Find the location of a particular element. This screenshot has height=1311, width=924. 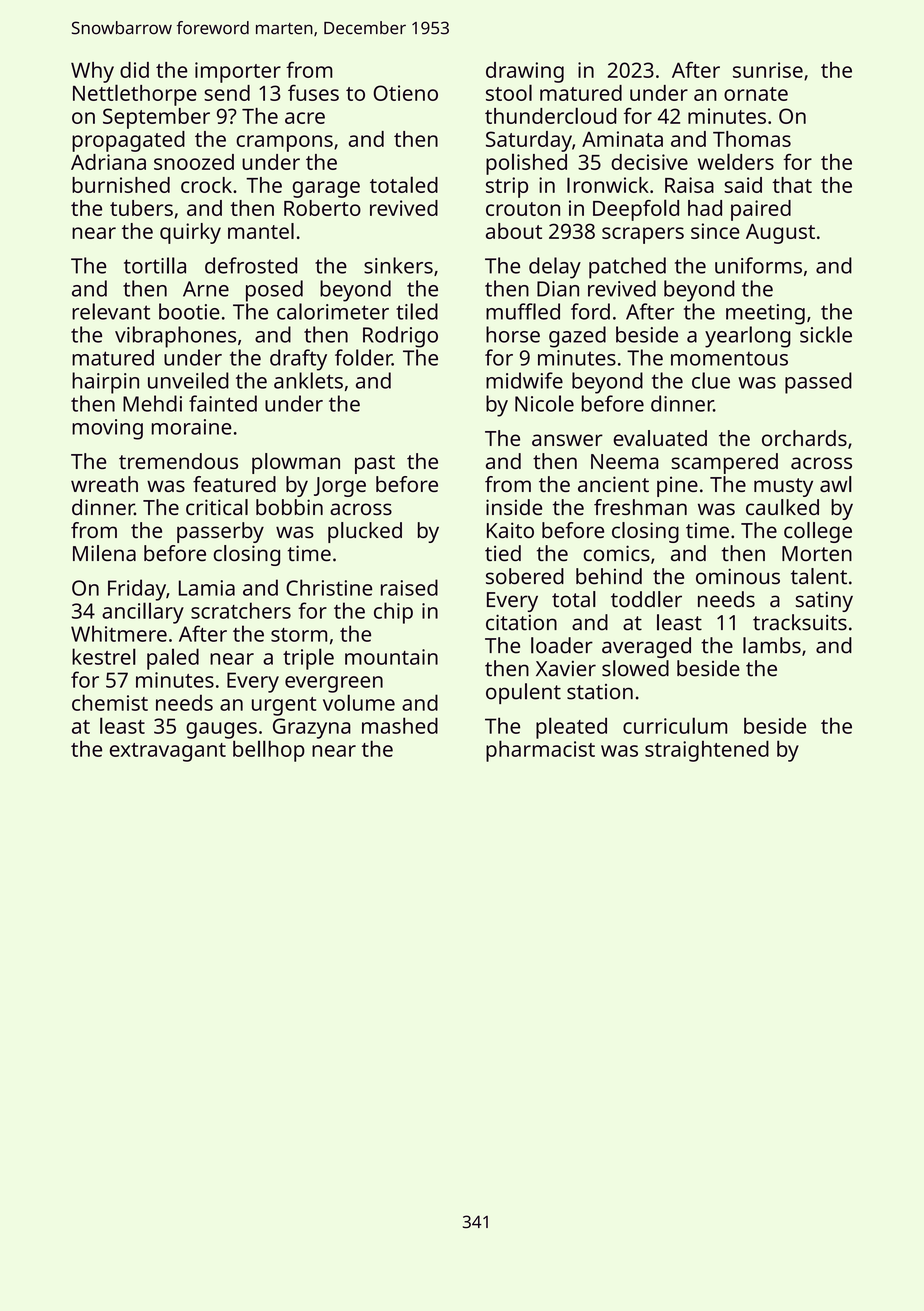

extravagant is located at coordinates (168, 752).
